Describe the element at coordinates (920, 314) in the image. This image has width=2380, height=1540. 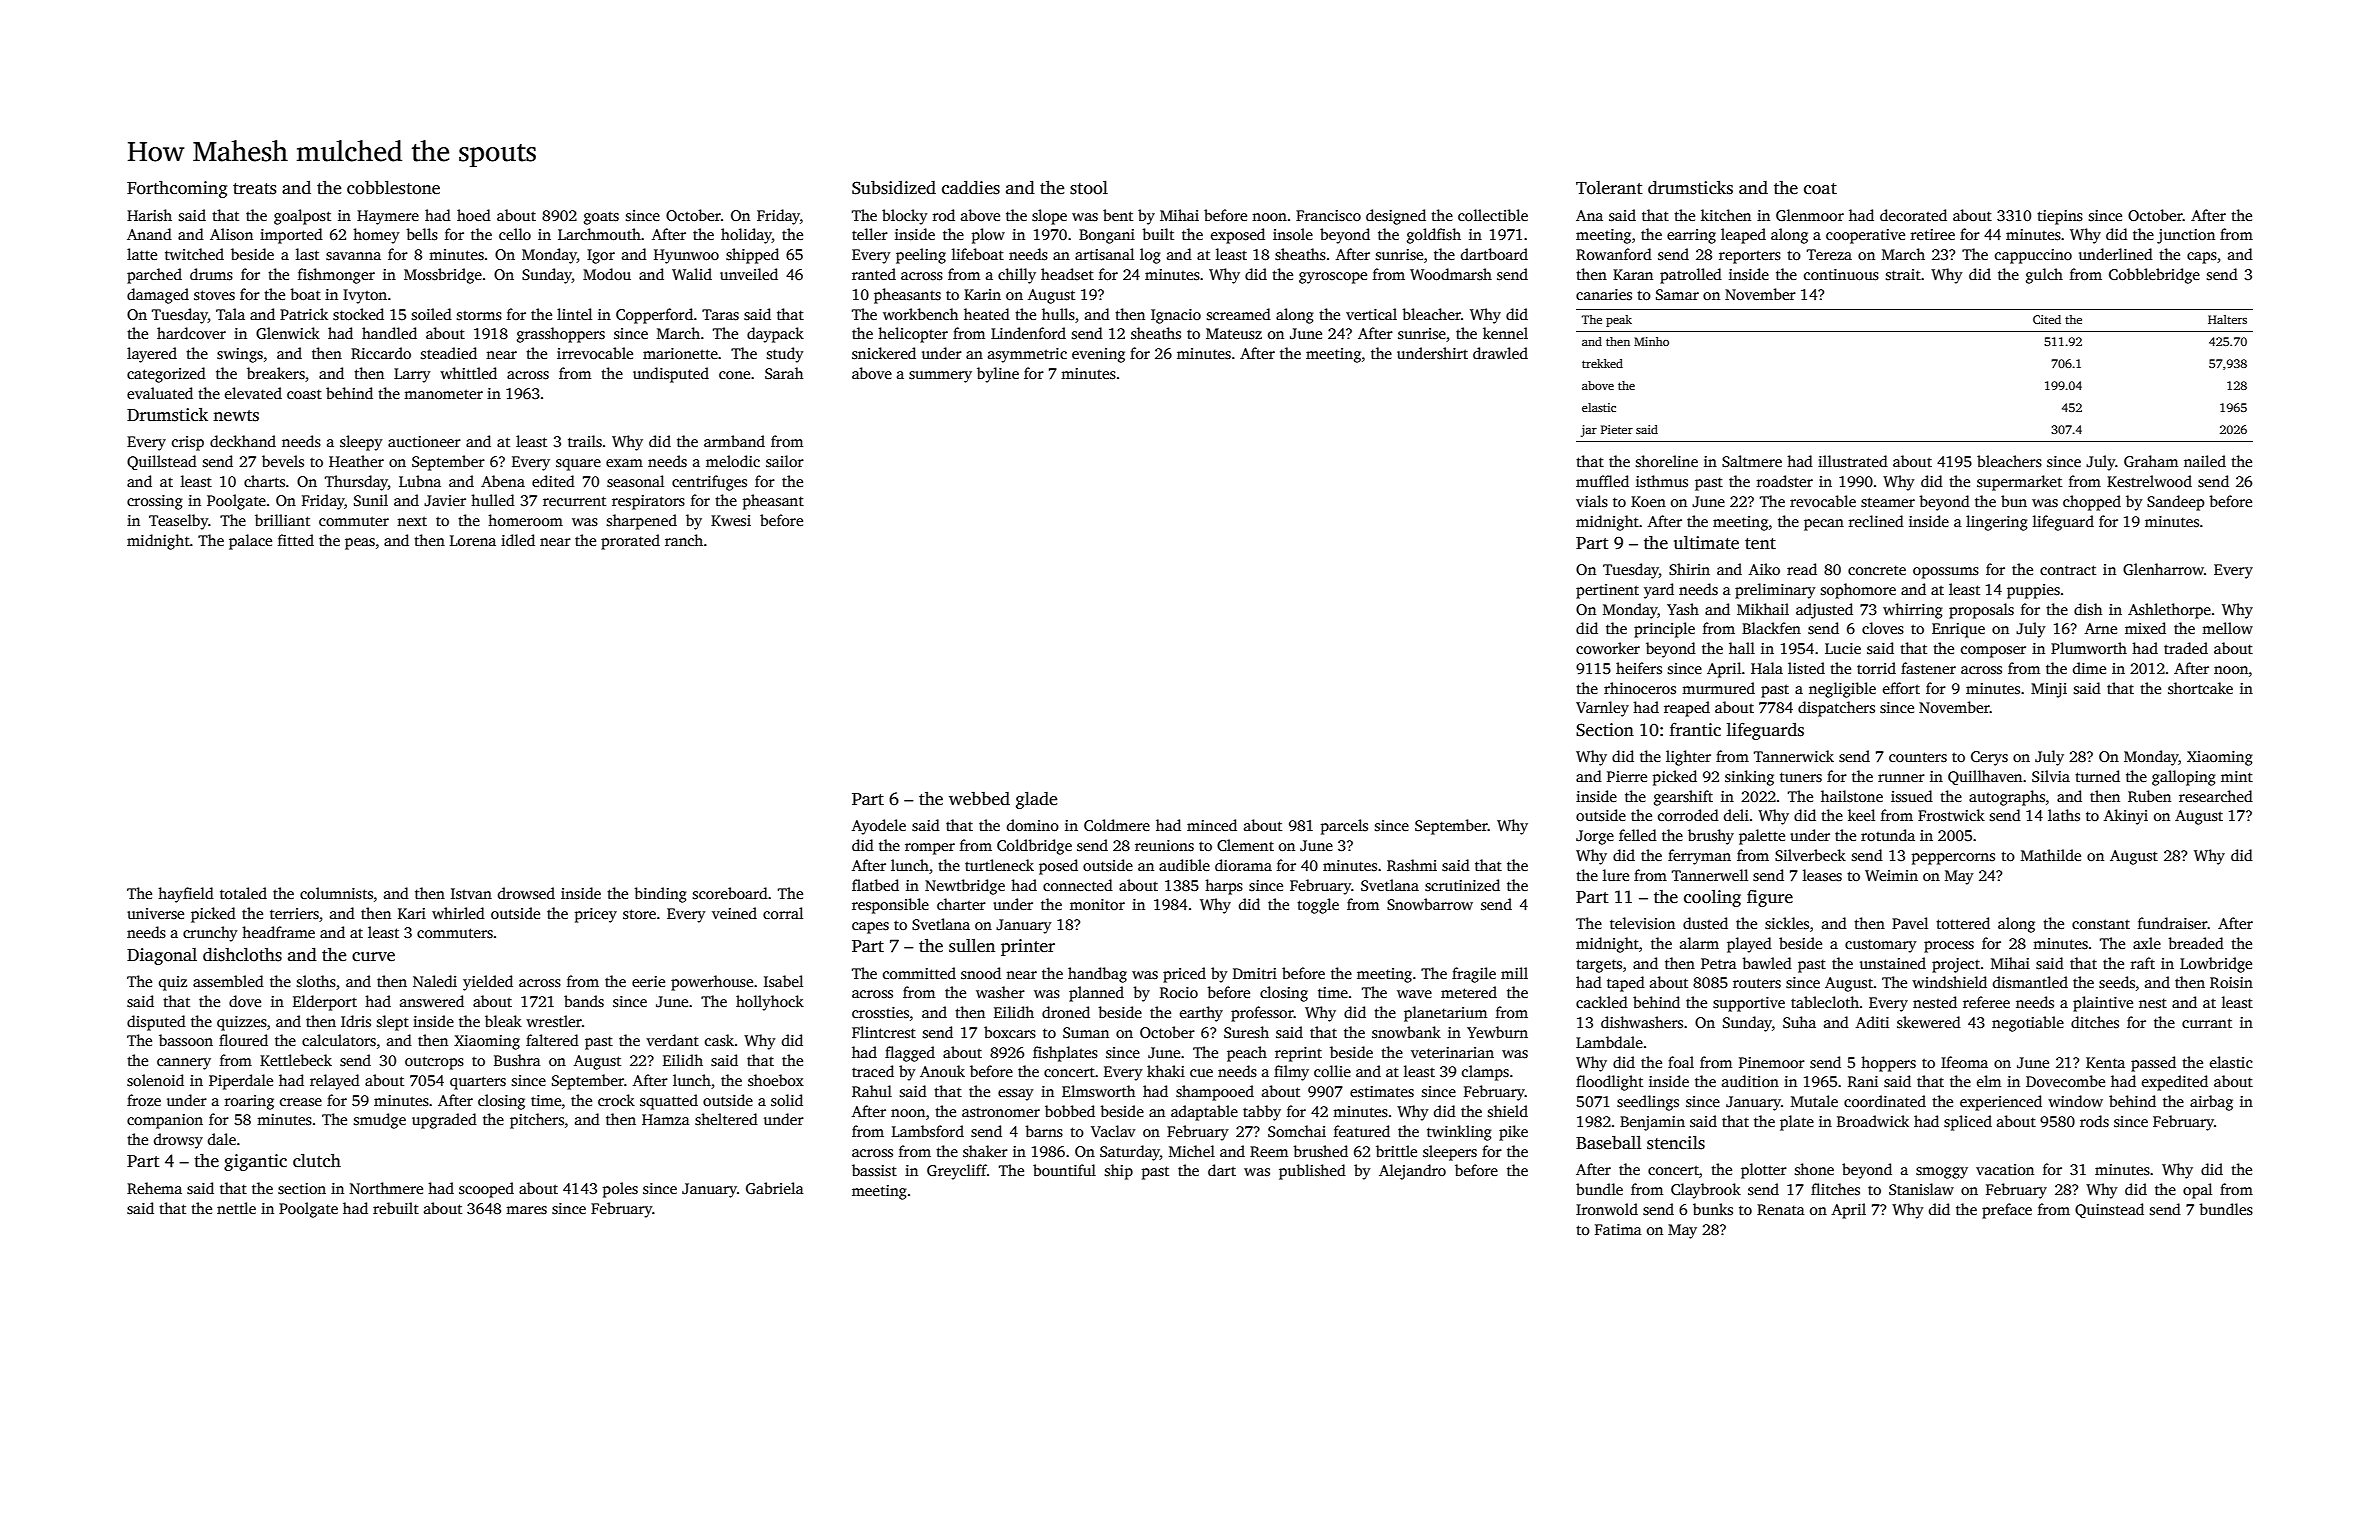
I see `workbench` at that location.
